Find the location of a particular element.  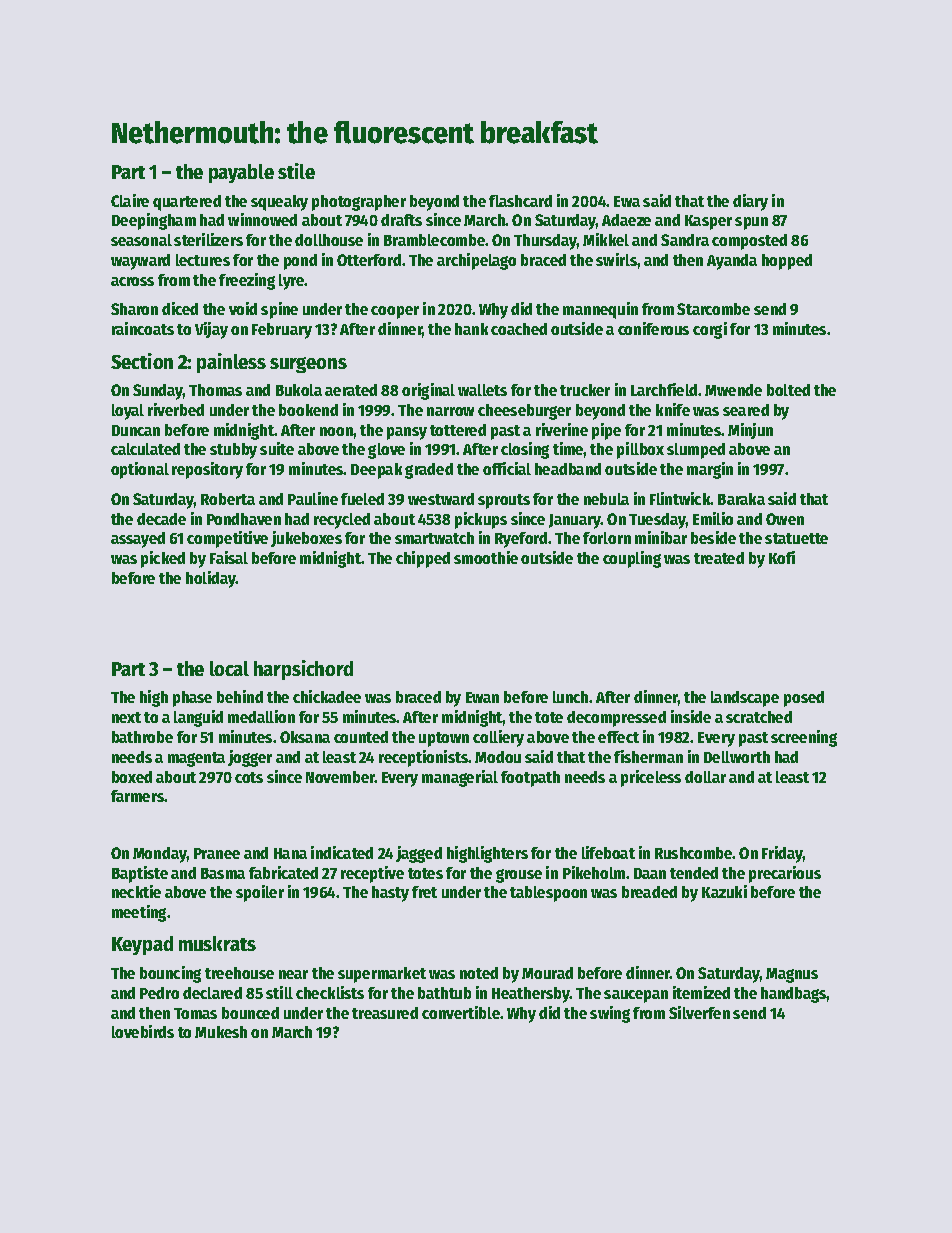

diary is located at coordinates (750, 202).
